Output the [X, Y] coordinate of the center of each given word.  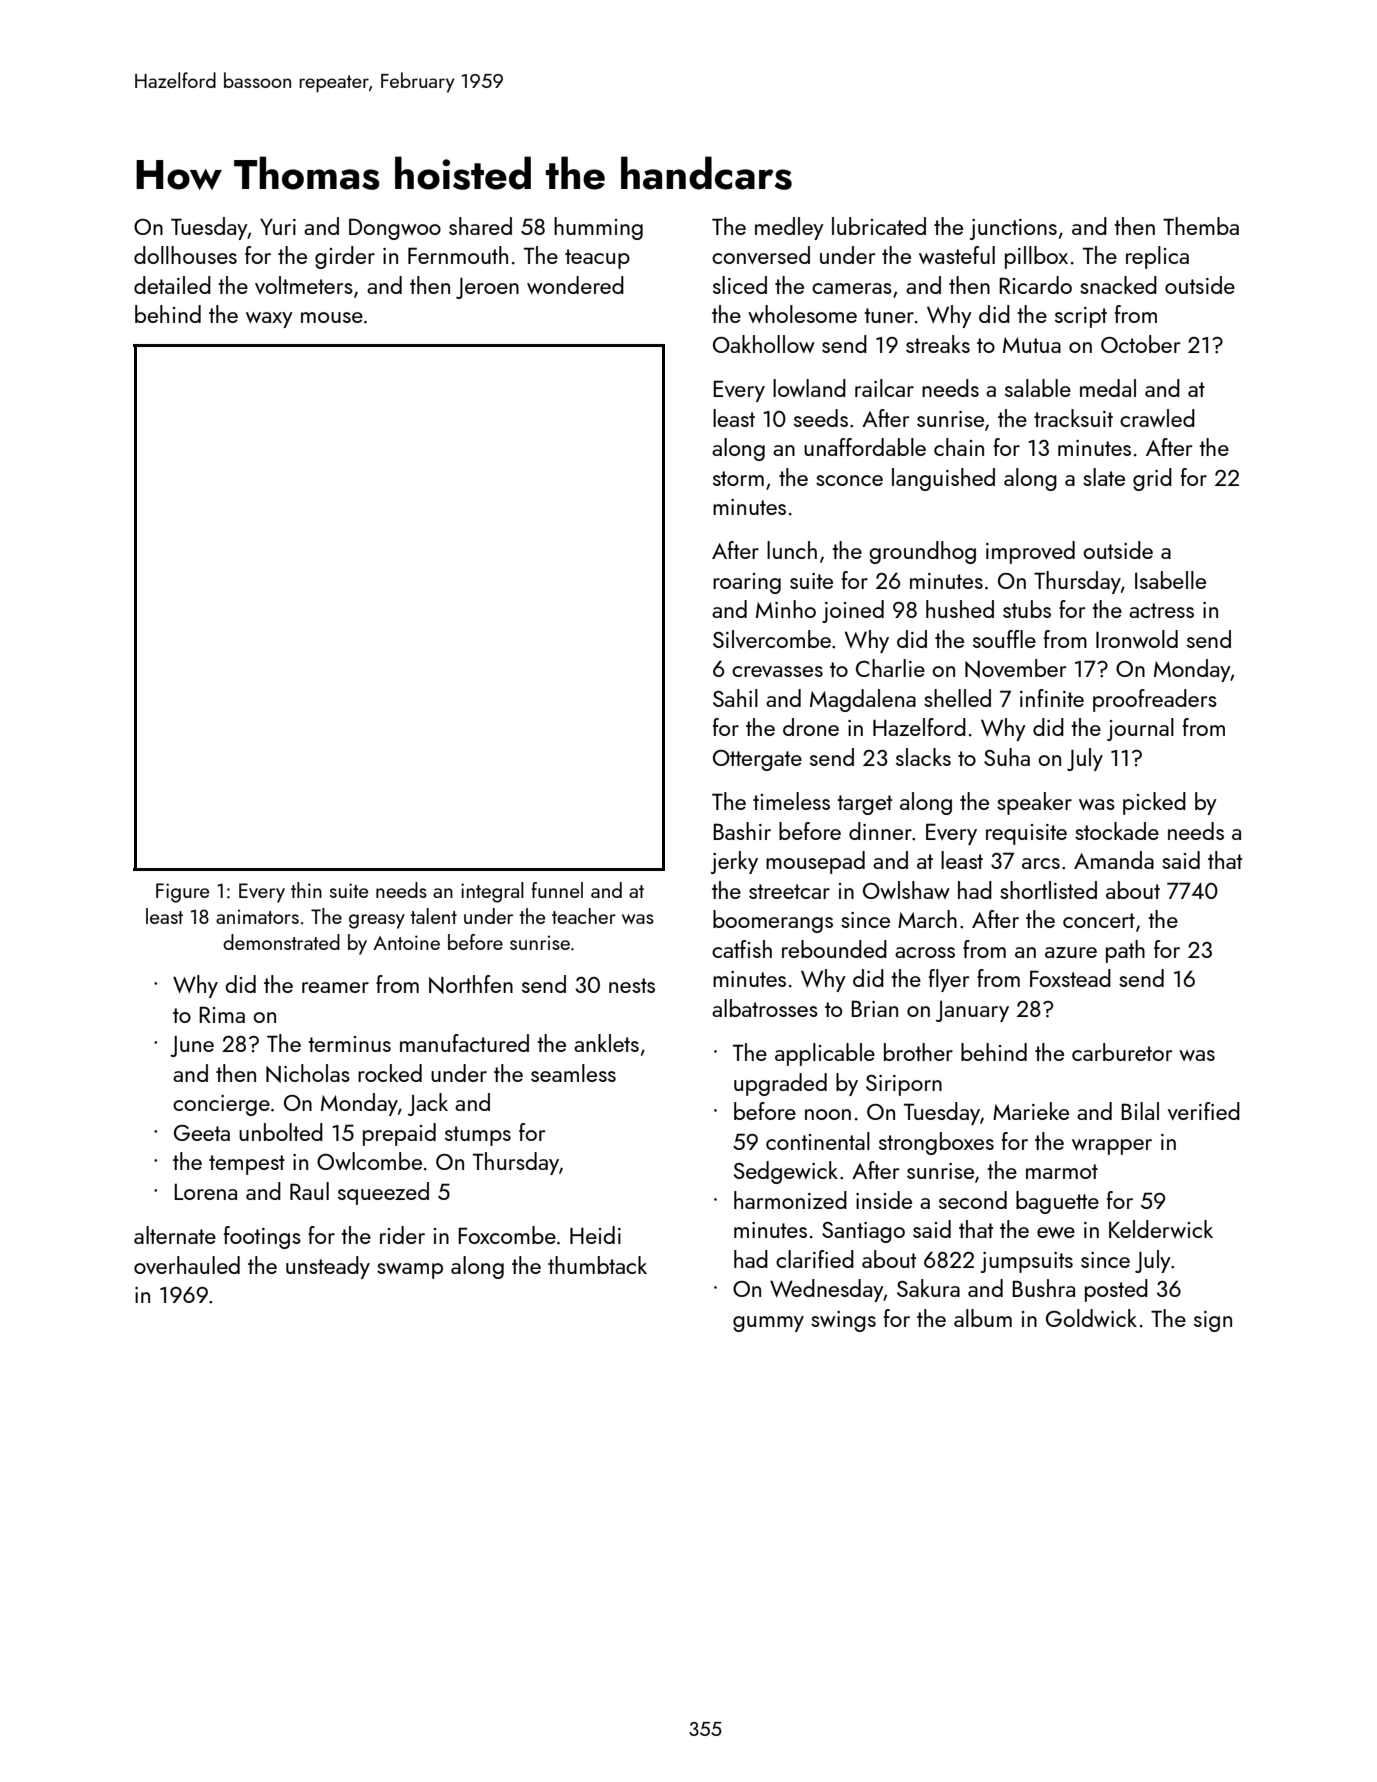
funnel [557, 890]
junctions [1013, 229]
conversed [761, 255]
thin [306, 890]
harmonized [790, 1200]
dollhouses [185, 255]
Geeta [202, 1133]
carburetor [1122, 1052]
